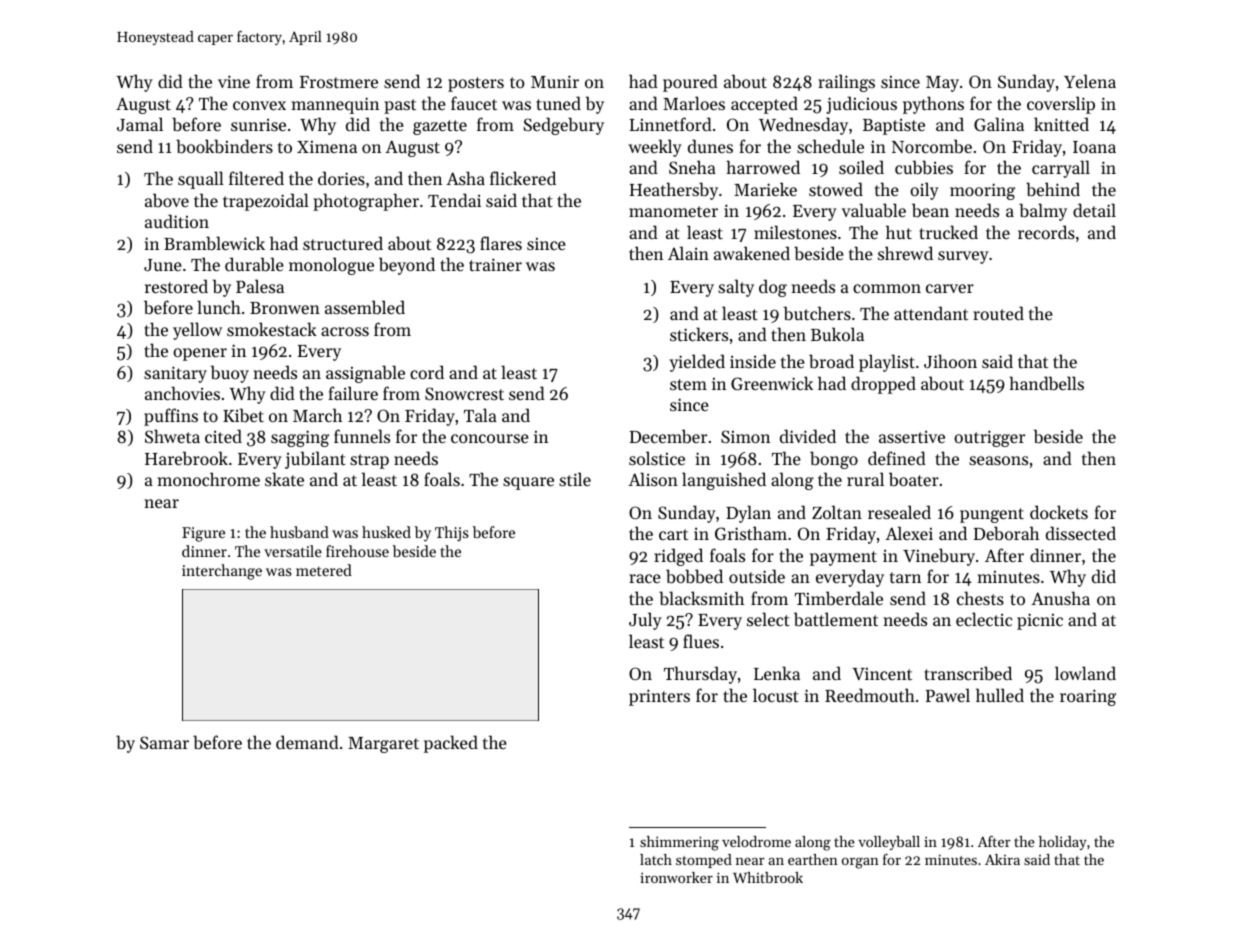 This image has width=1233, height=952. Describe the element at coordinates (164, 742) in the image. I see `Samar` at that location.
